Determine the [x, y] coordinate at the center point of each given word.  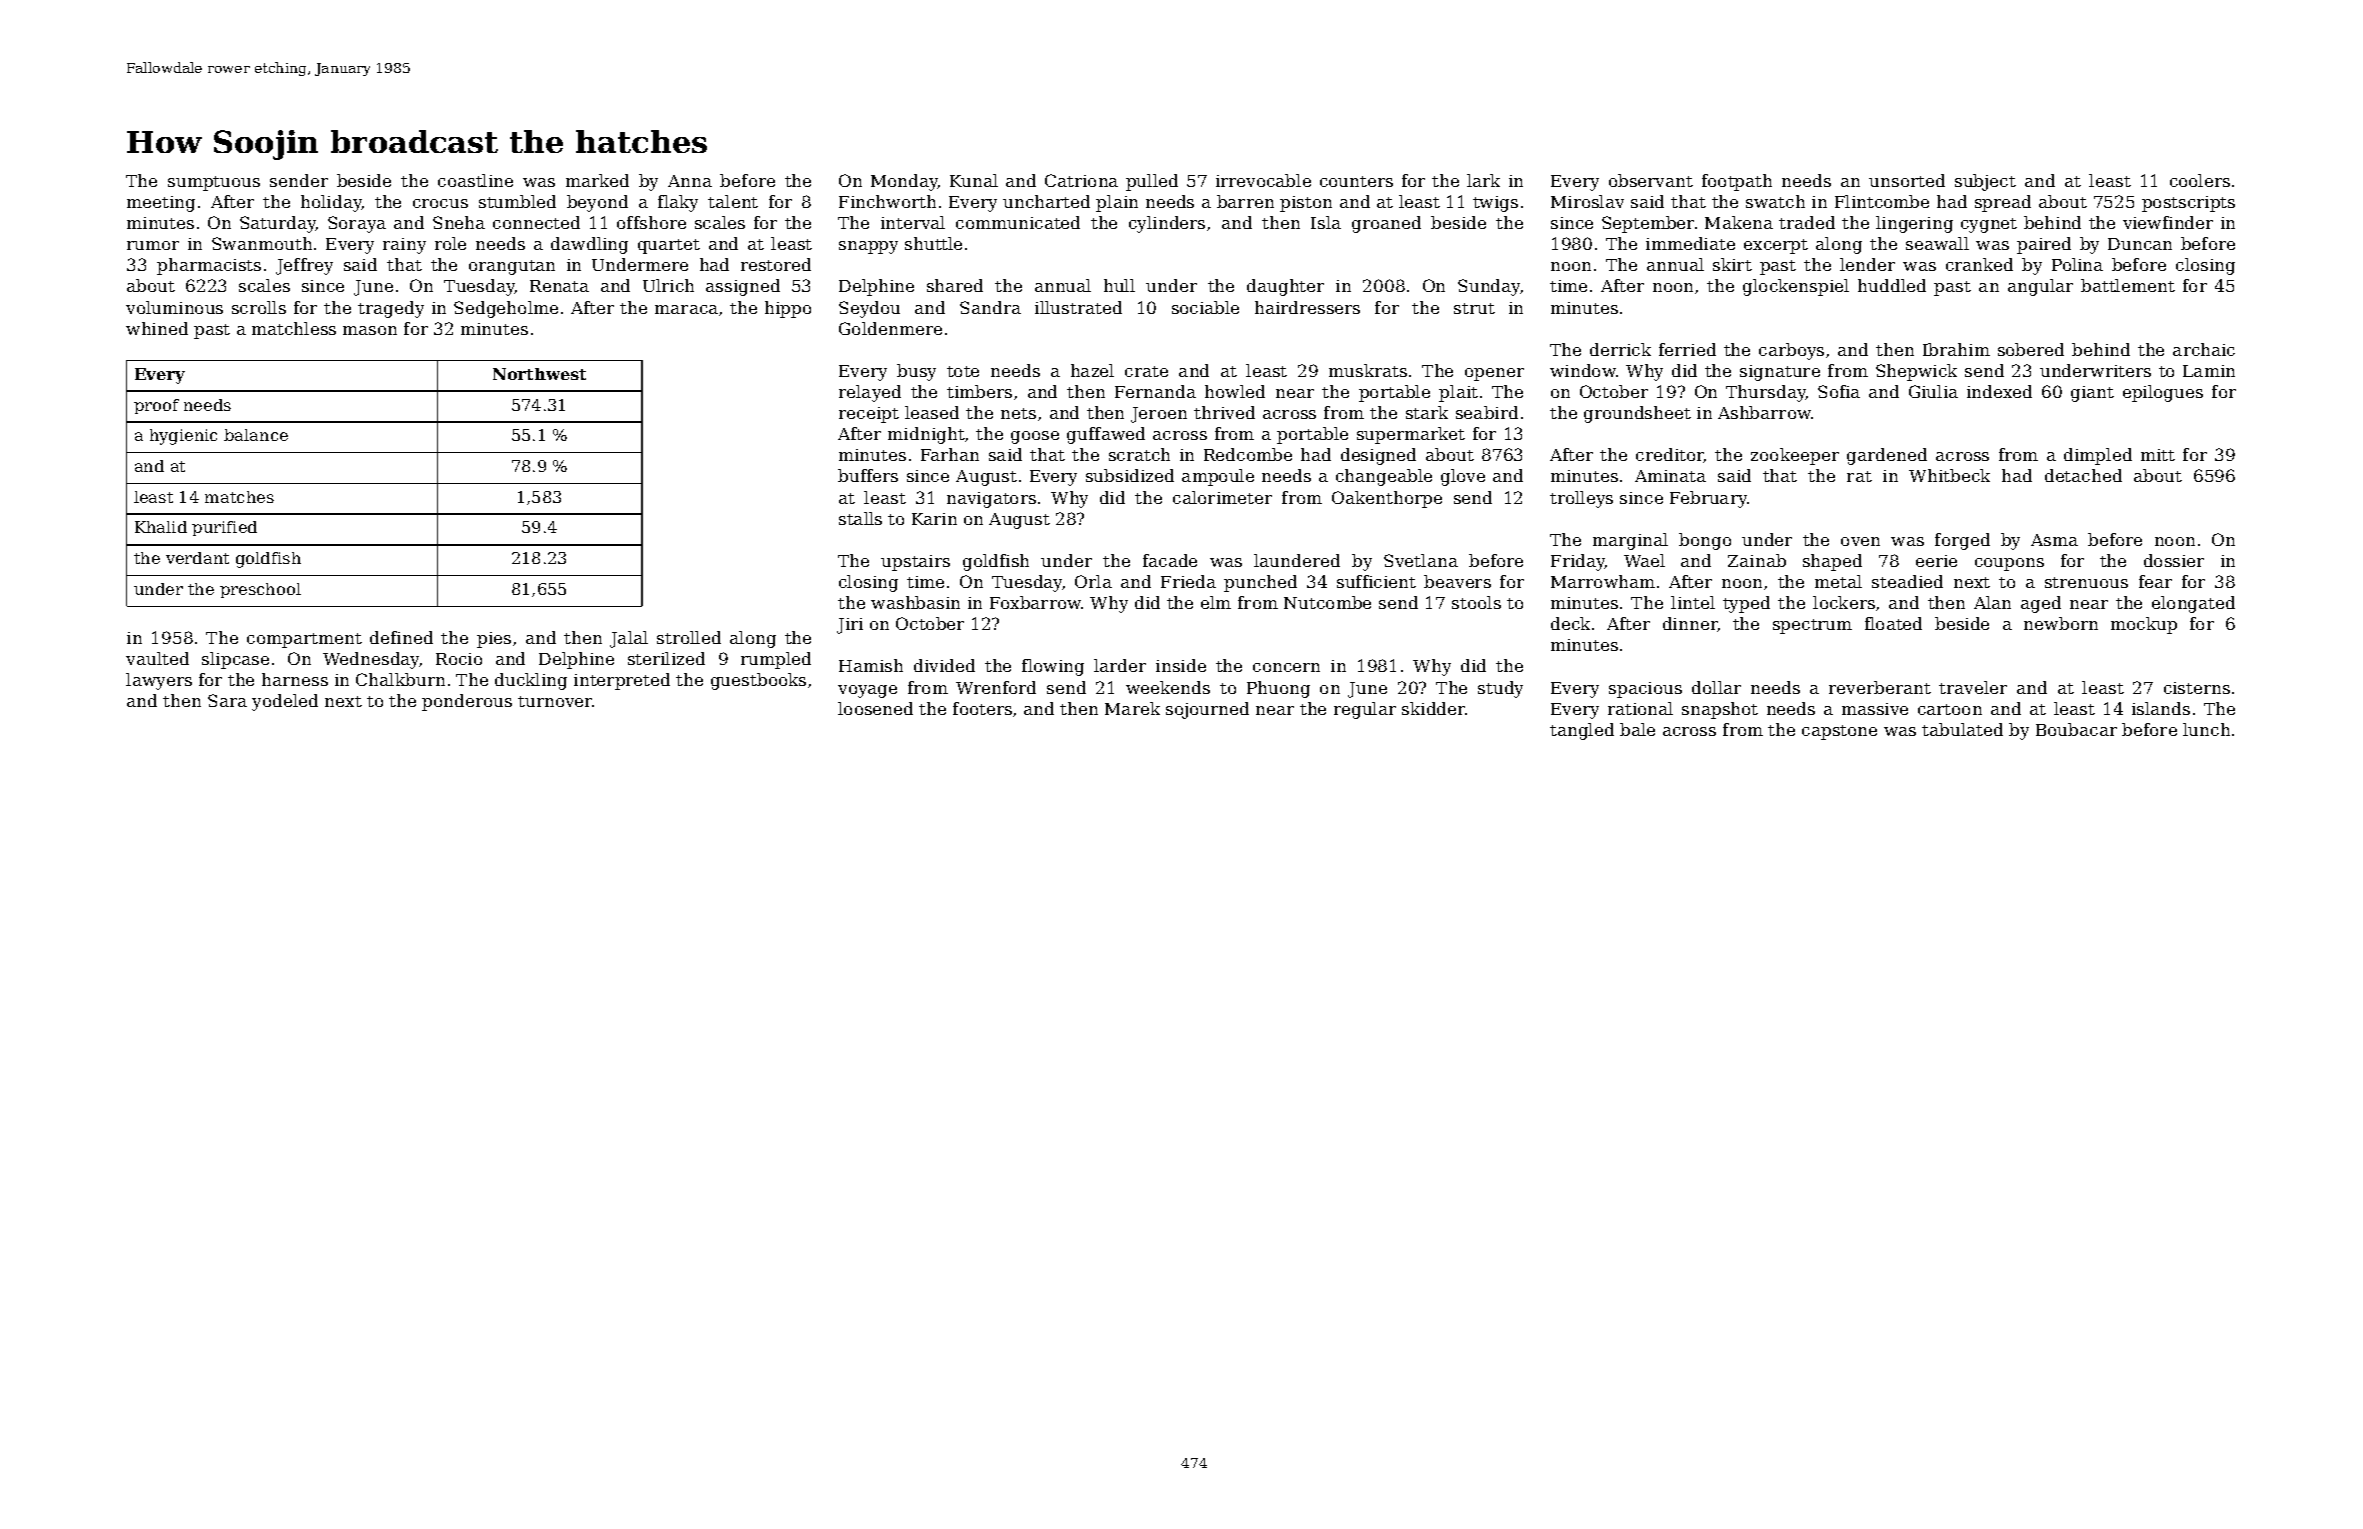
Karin [934, 519]
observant [1651, 180]
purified [224, 528]
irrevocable [1263, 180]
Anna [690, 181]
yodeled [285, 702]
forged [1962, 541]
